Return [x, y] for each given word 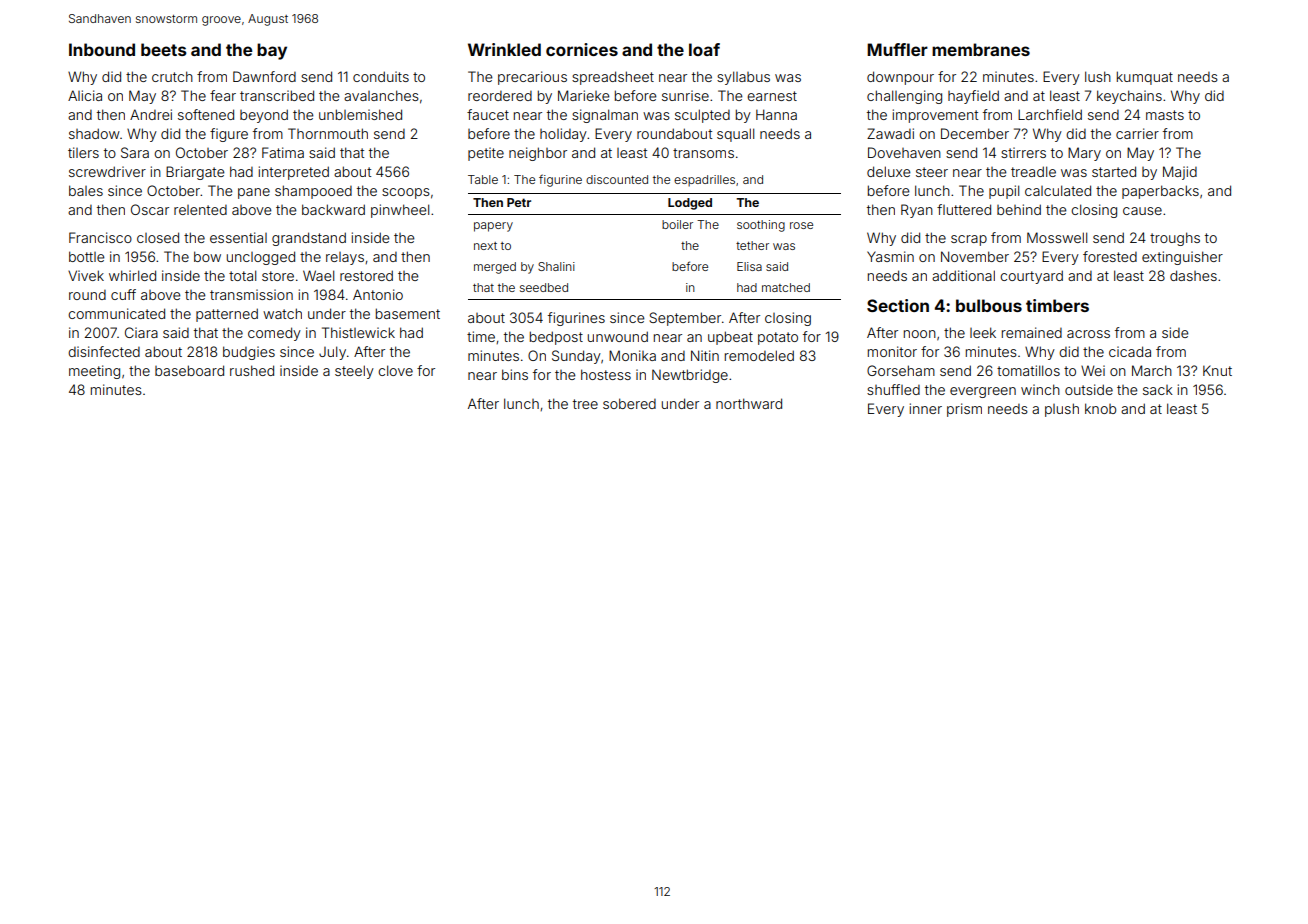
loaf [704, 49]
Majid [1180, 173]
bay [272, 51]
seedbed [544, 287]
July [332, 353]
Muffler [897, 49]
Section [898, 305]
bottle [87, 256]
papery [493, 227]
